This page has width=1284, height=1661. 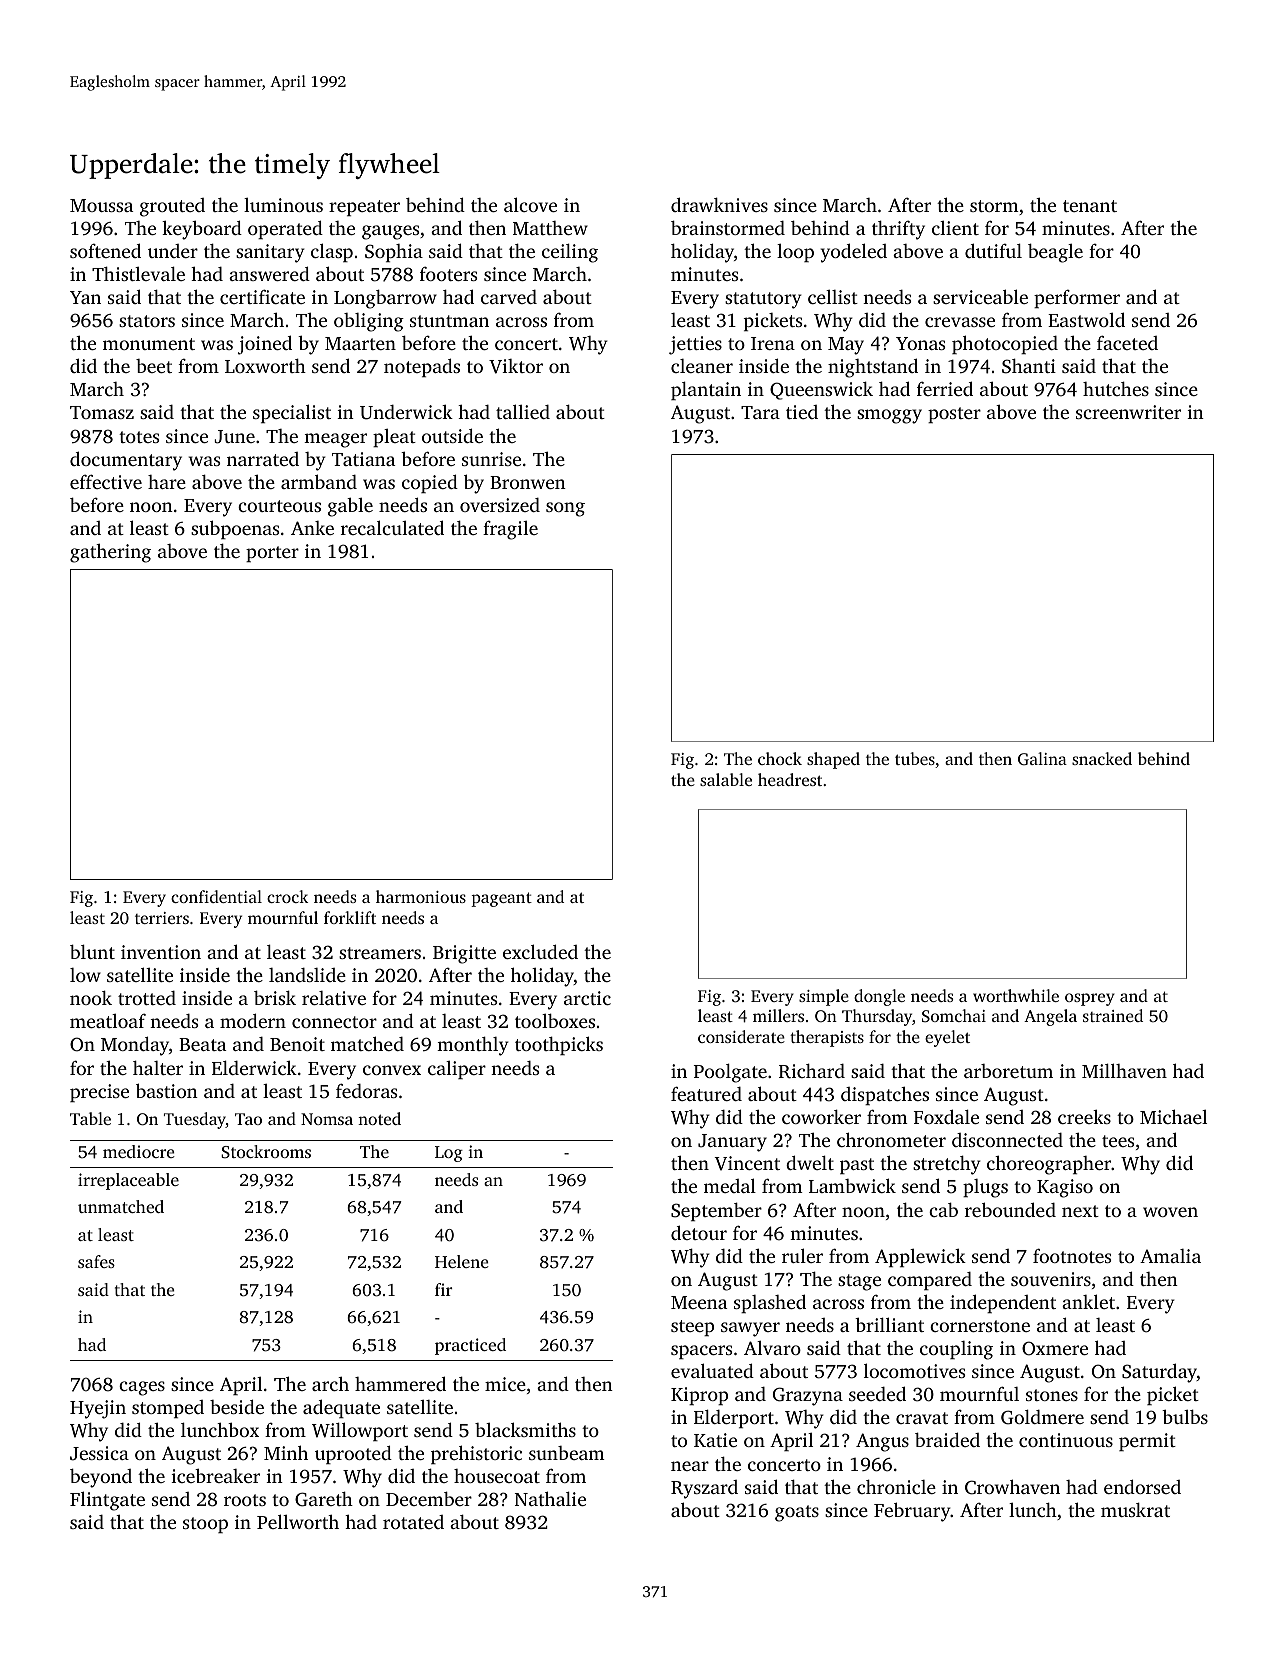 I want to click on Loxworth, so click(x=265, y=365).
